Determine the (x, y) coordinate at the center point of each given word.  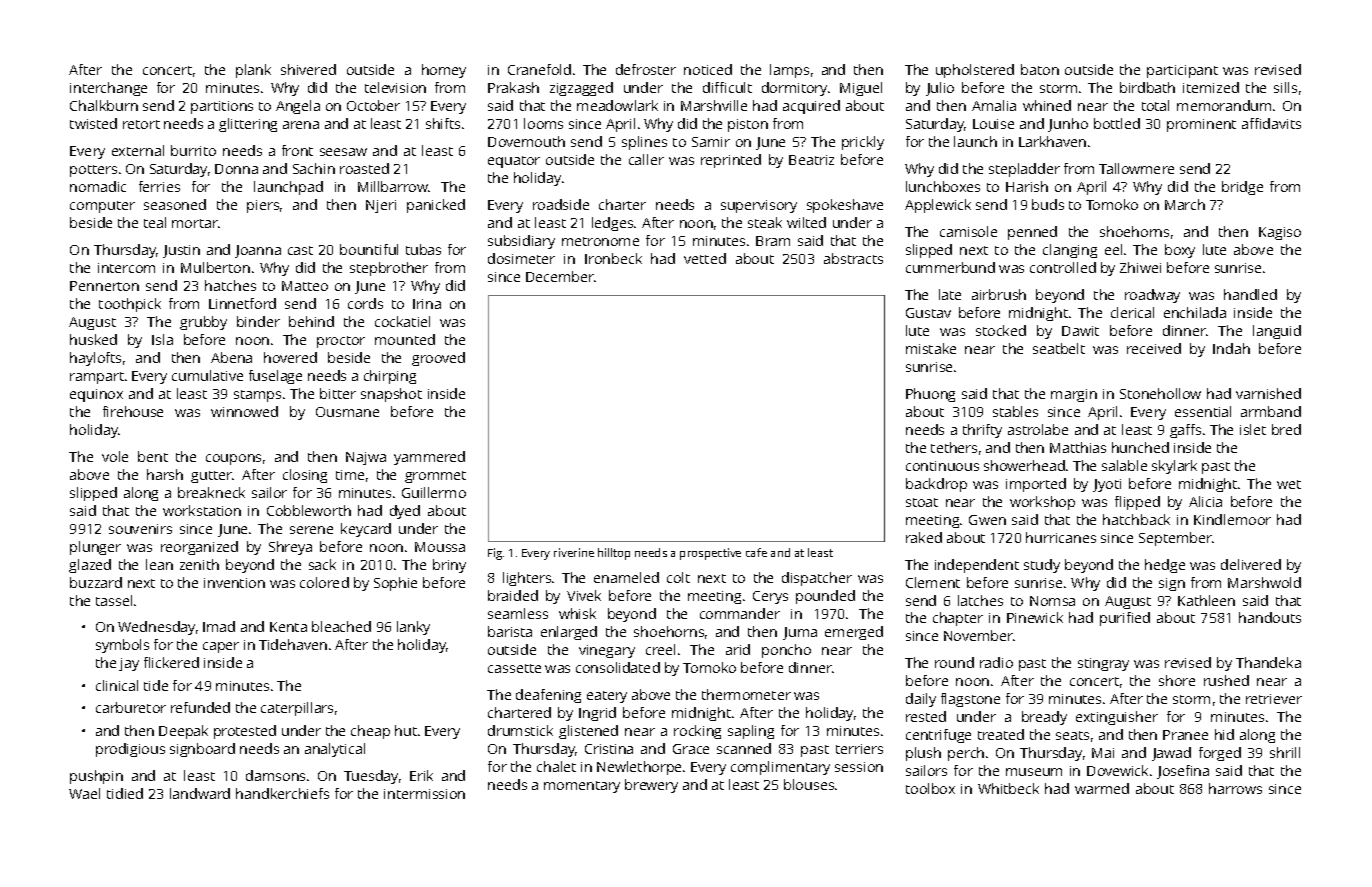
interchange (108, 89)
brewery (651, 786)
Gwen (987, 520)
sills (1285, 87)
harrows (1235, 788)
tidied (125, 793)
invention (234, 583)
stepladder (1024, 170)
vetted (705, 258)
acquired (811, 107)
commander (740, 613)
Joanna (258, 251)
